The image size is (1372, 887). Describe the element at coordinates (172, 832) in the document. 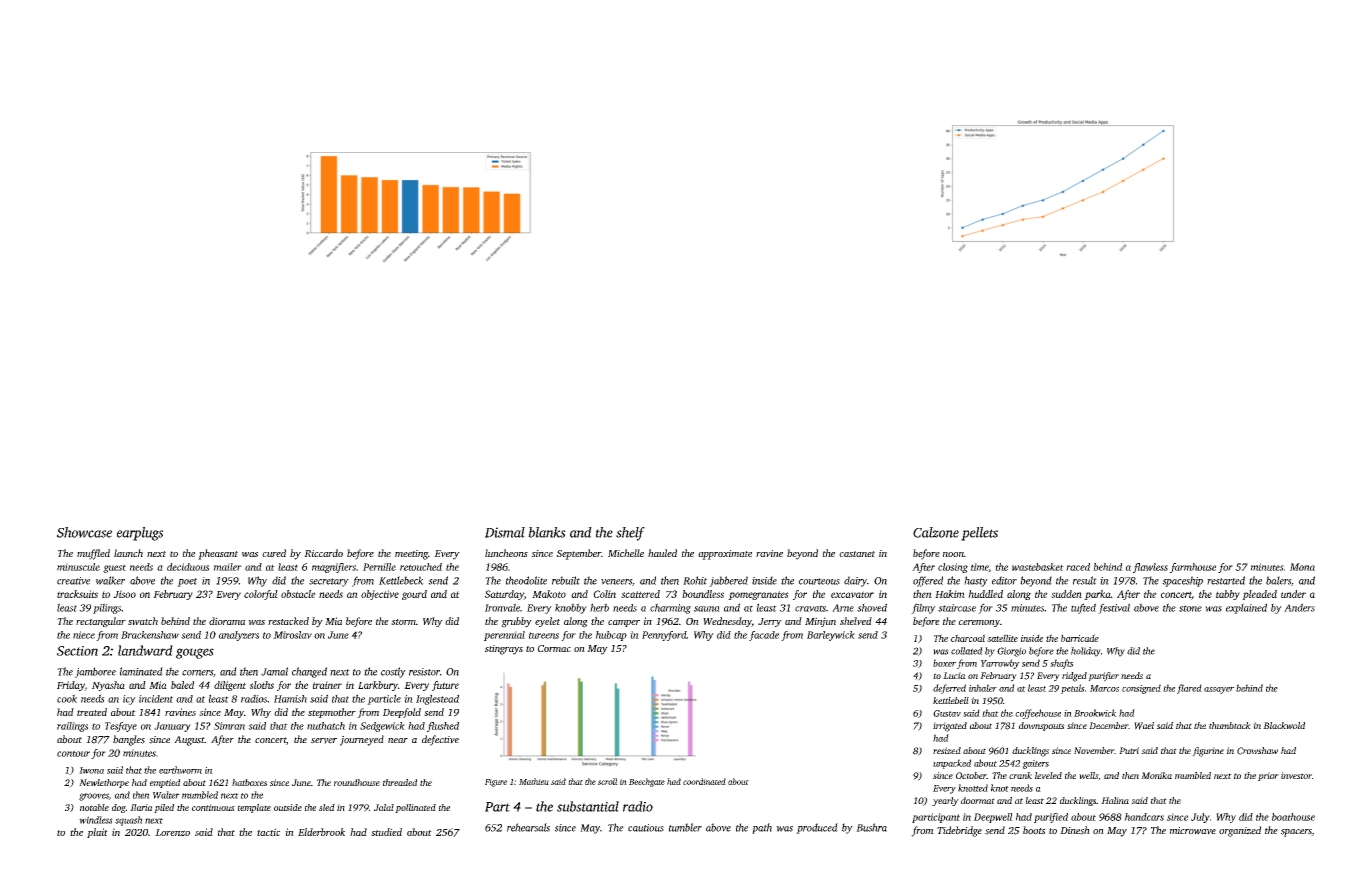

I see `Lorenzo` at that location.
